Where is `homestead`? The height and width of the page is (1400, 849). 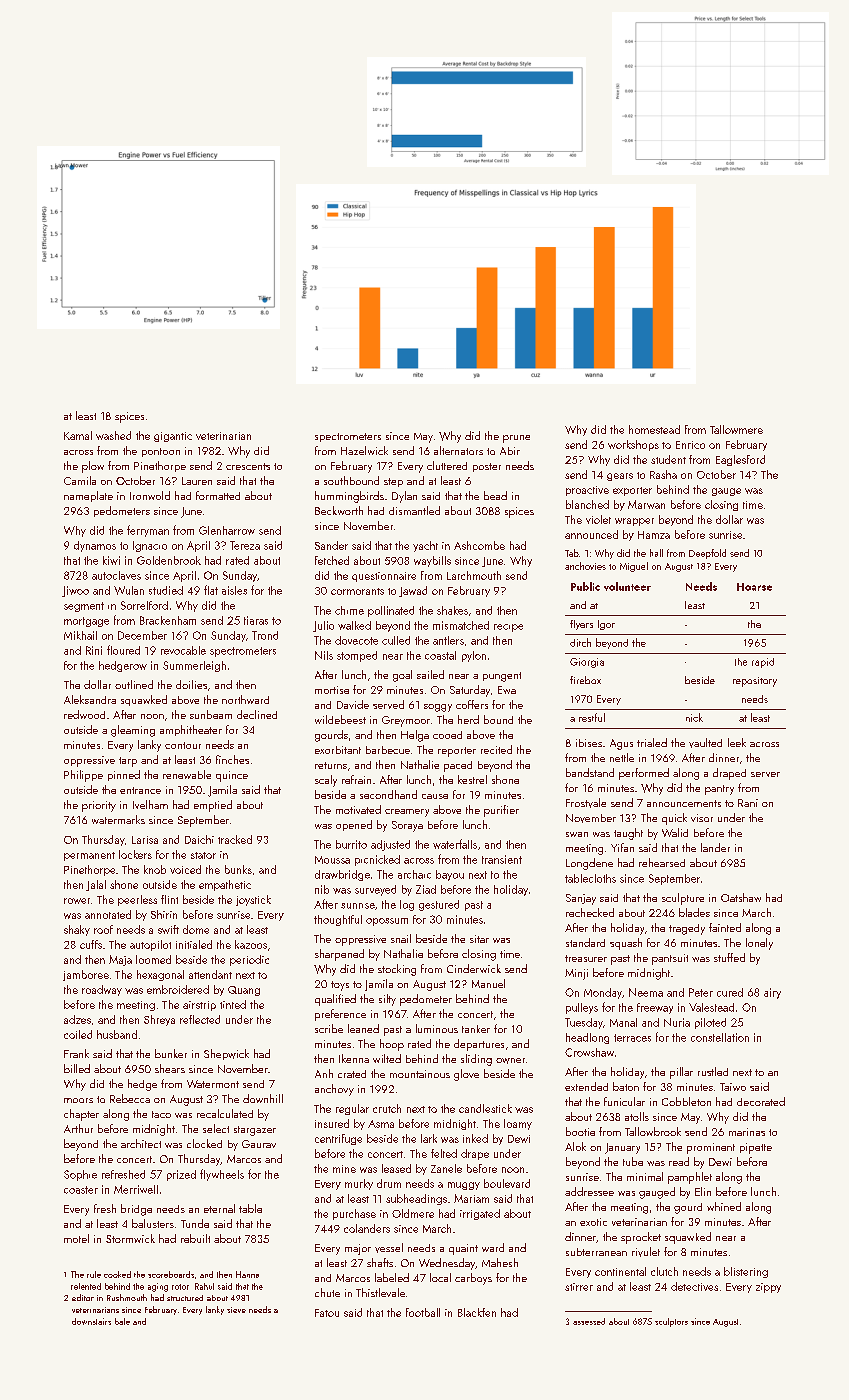
homestead is located at coordinates (654, 429).
